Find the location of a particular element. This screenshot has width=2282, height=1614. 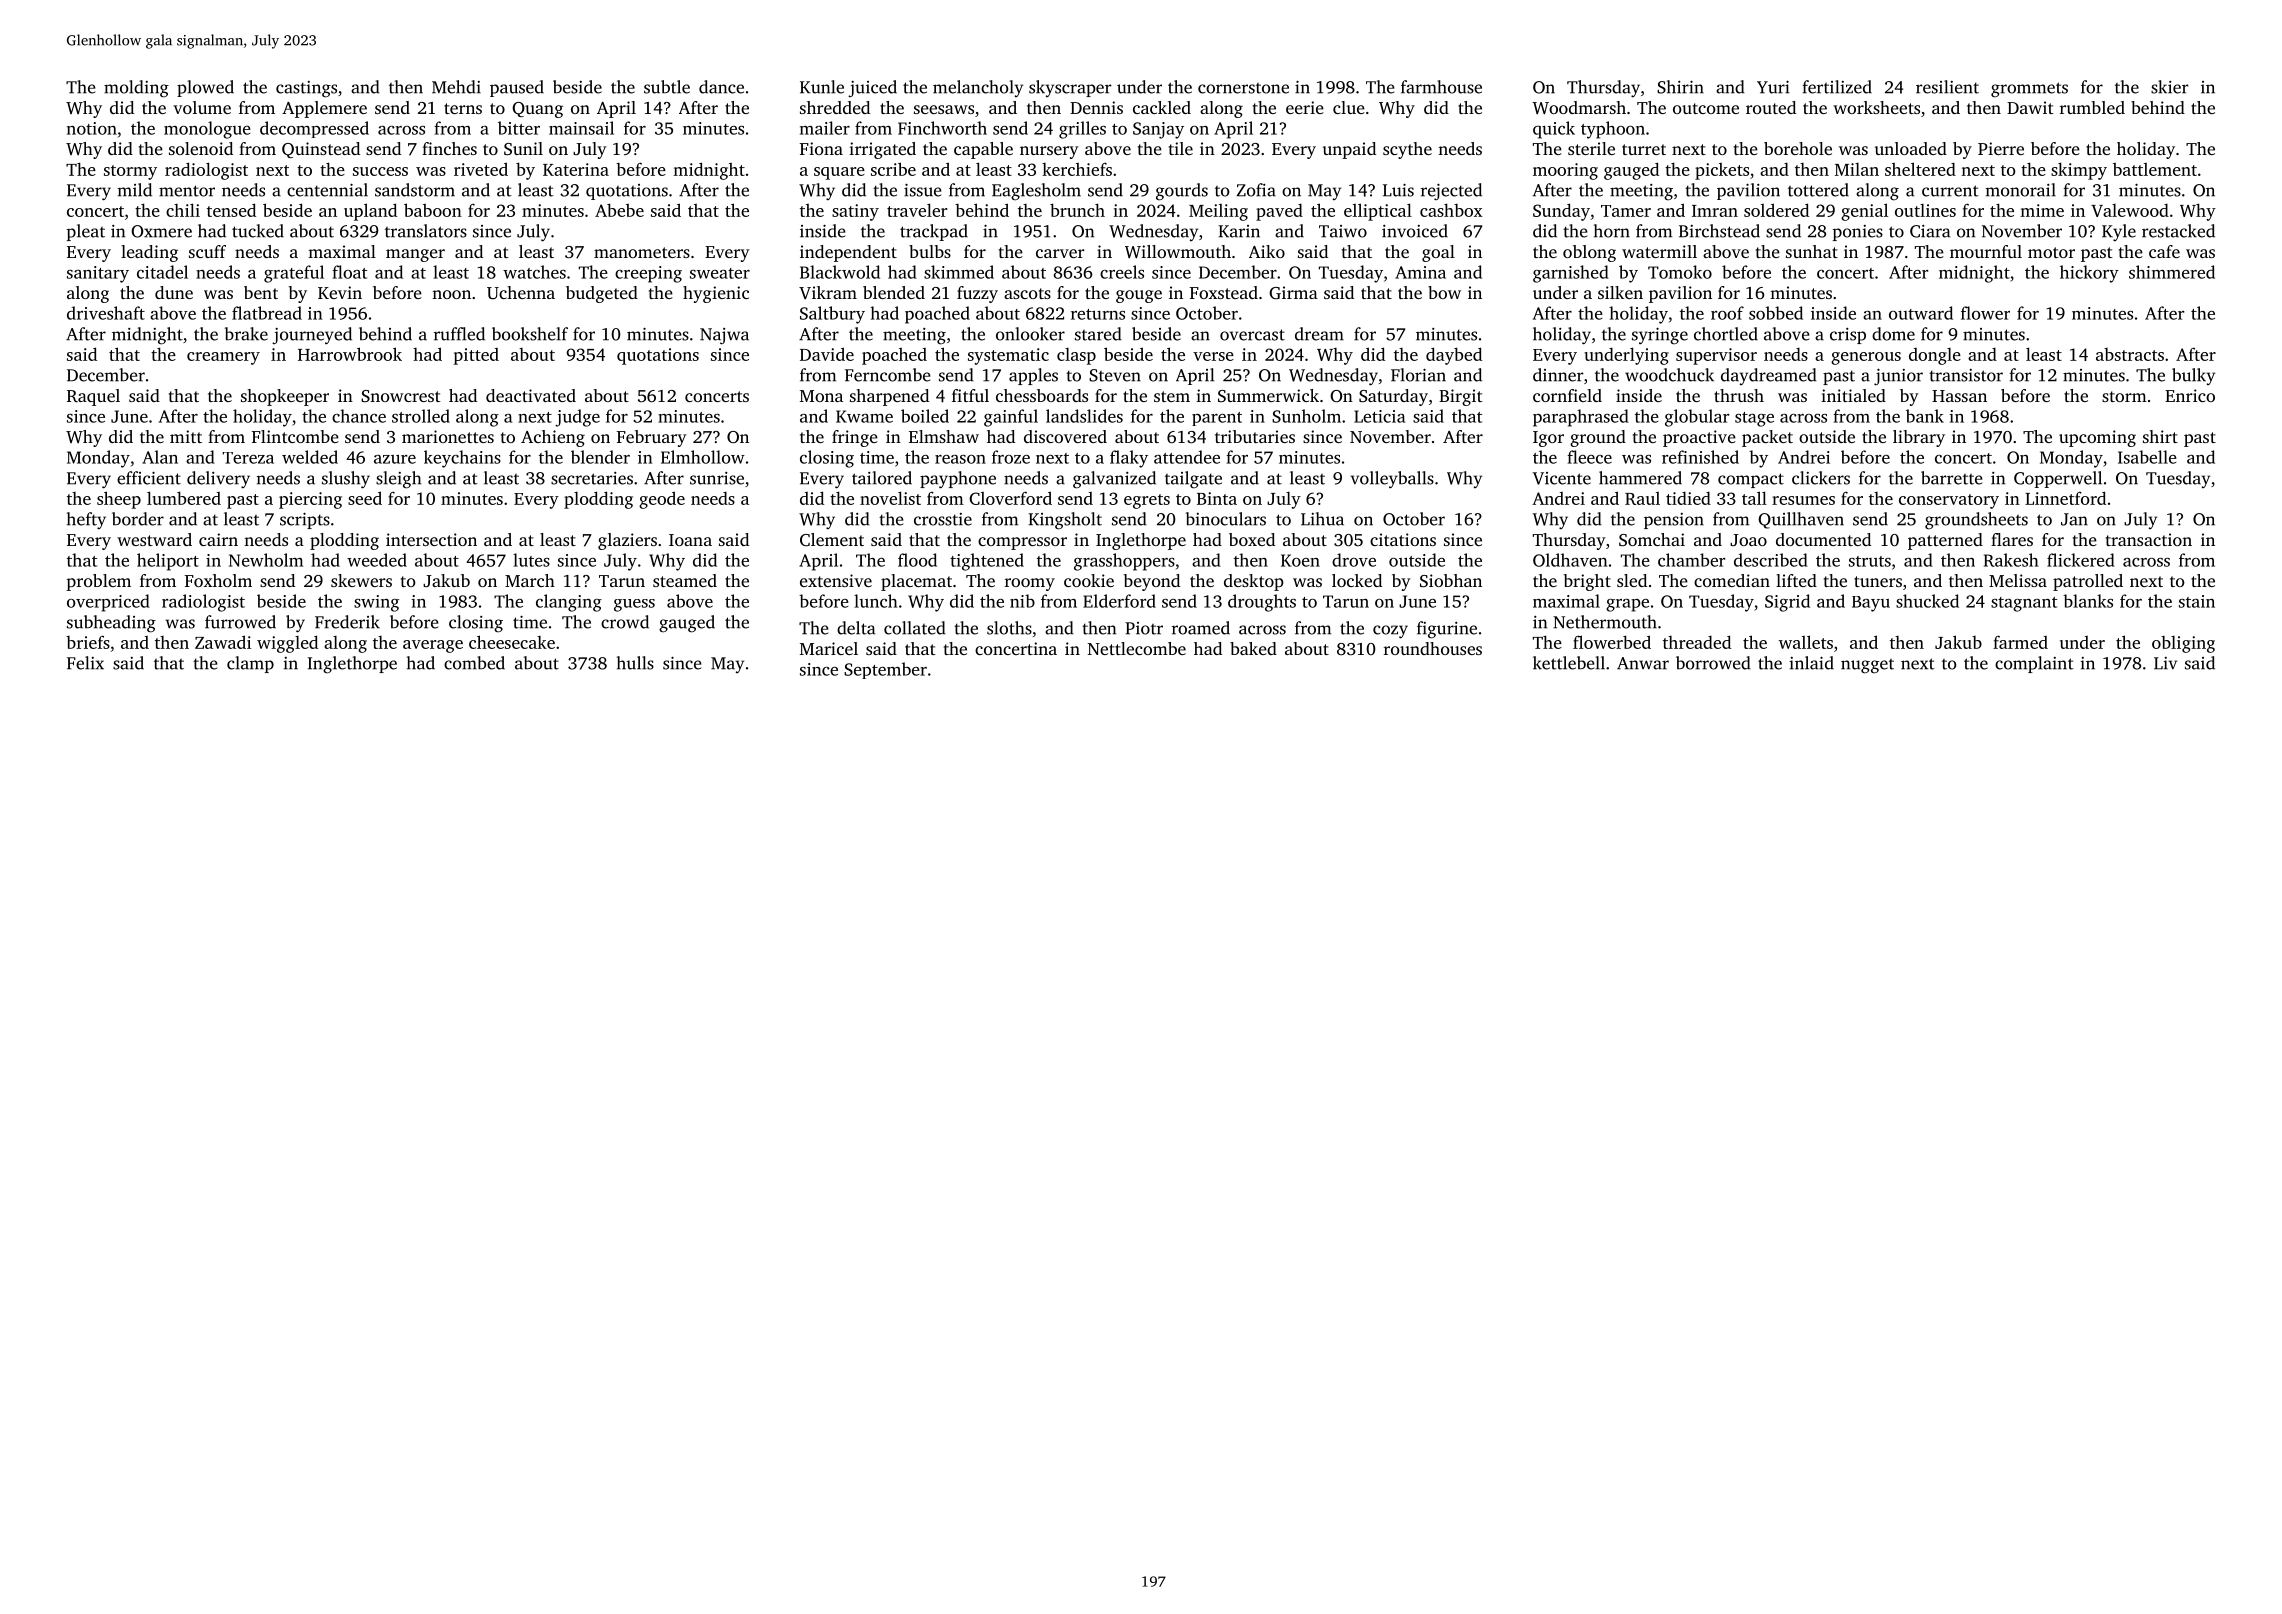

Applemere is located at coordinates (324, 109).
